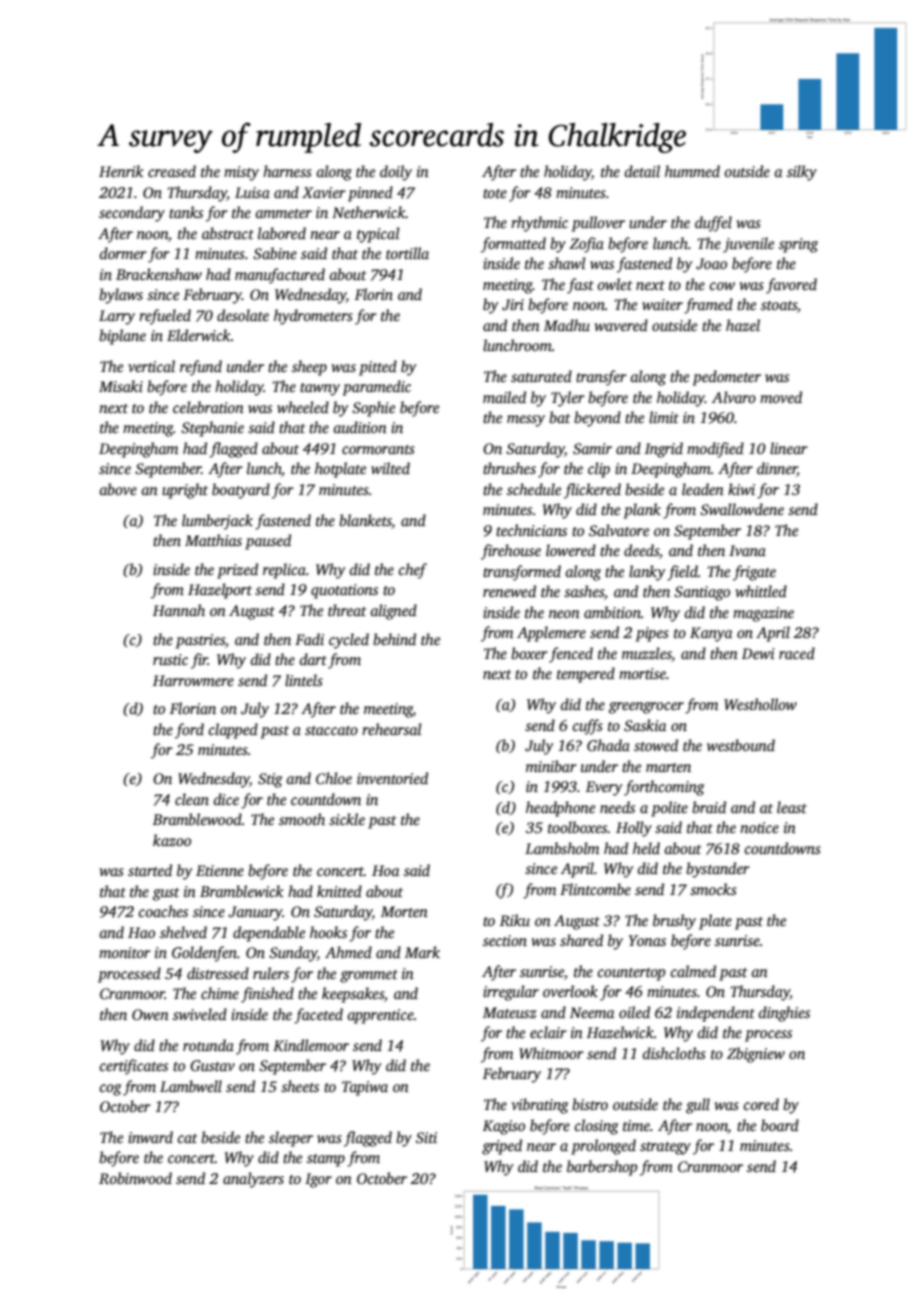 The image size is (924, 1308). Describe the element at coordinates (121, 171) in the screenshot. I see `Henrik` at that location.
